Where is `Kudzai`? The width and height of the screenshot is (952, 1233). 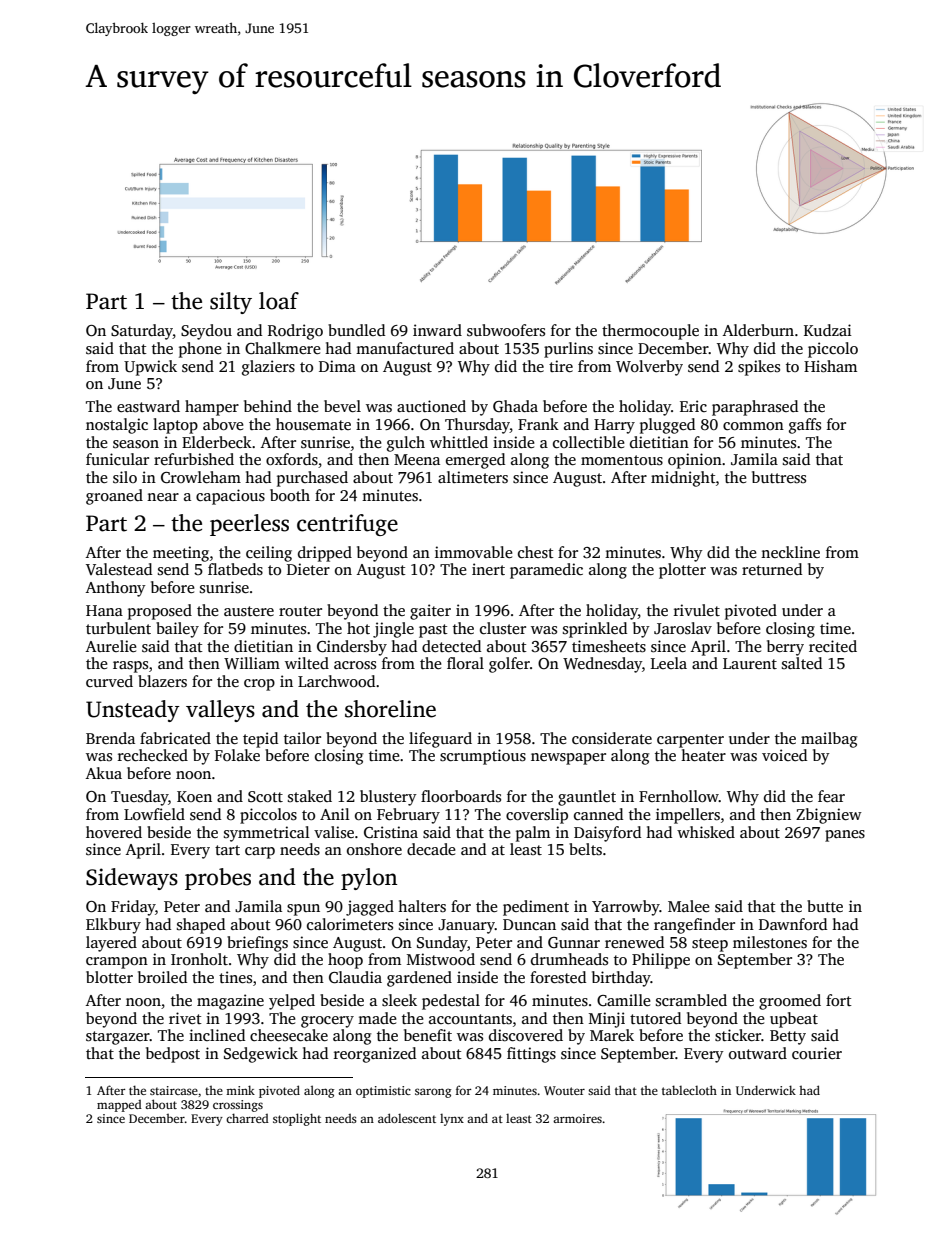
Kudzai is located at coordinates (828, 330).
